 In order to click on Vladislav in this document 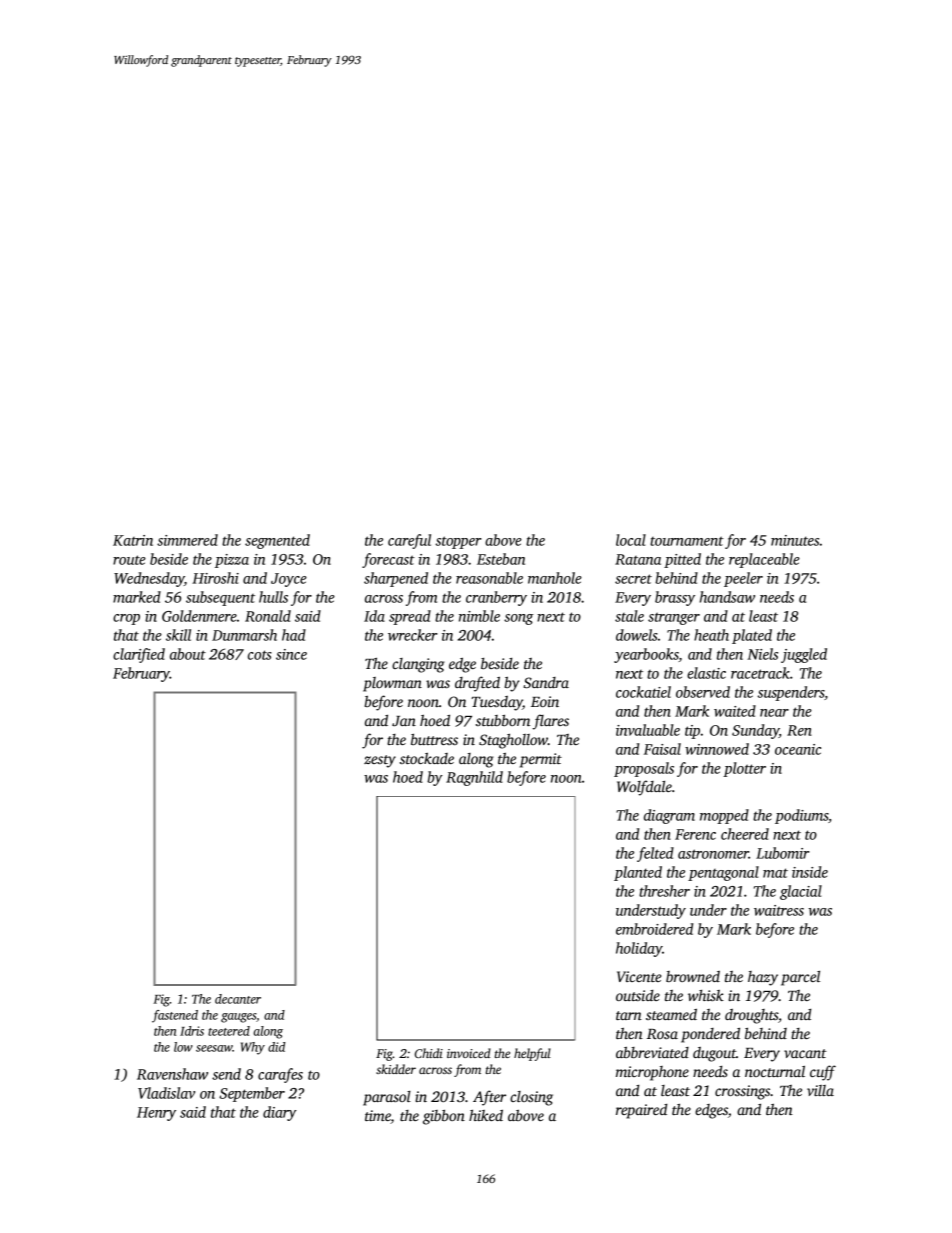, I will do `click(166, 1093)`.
